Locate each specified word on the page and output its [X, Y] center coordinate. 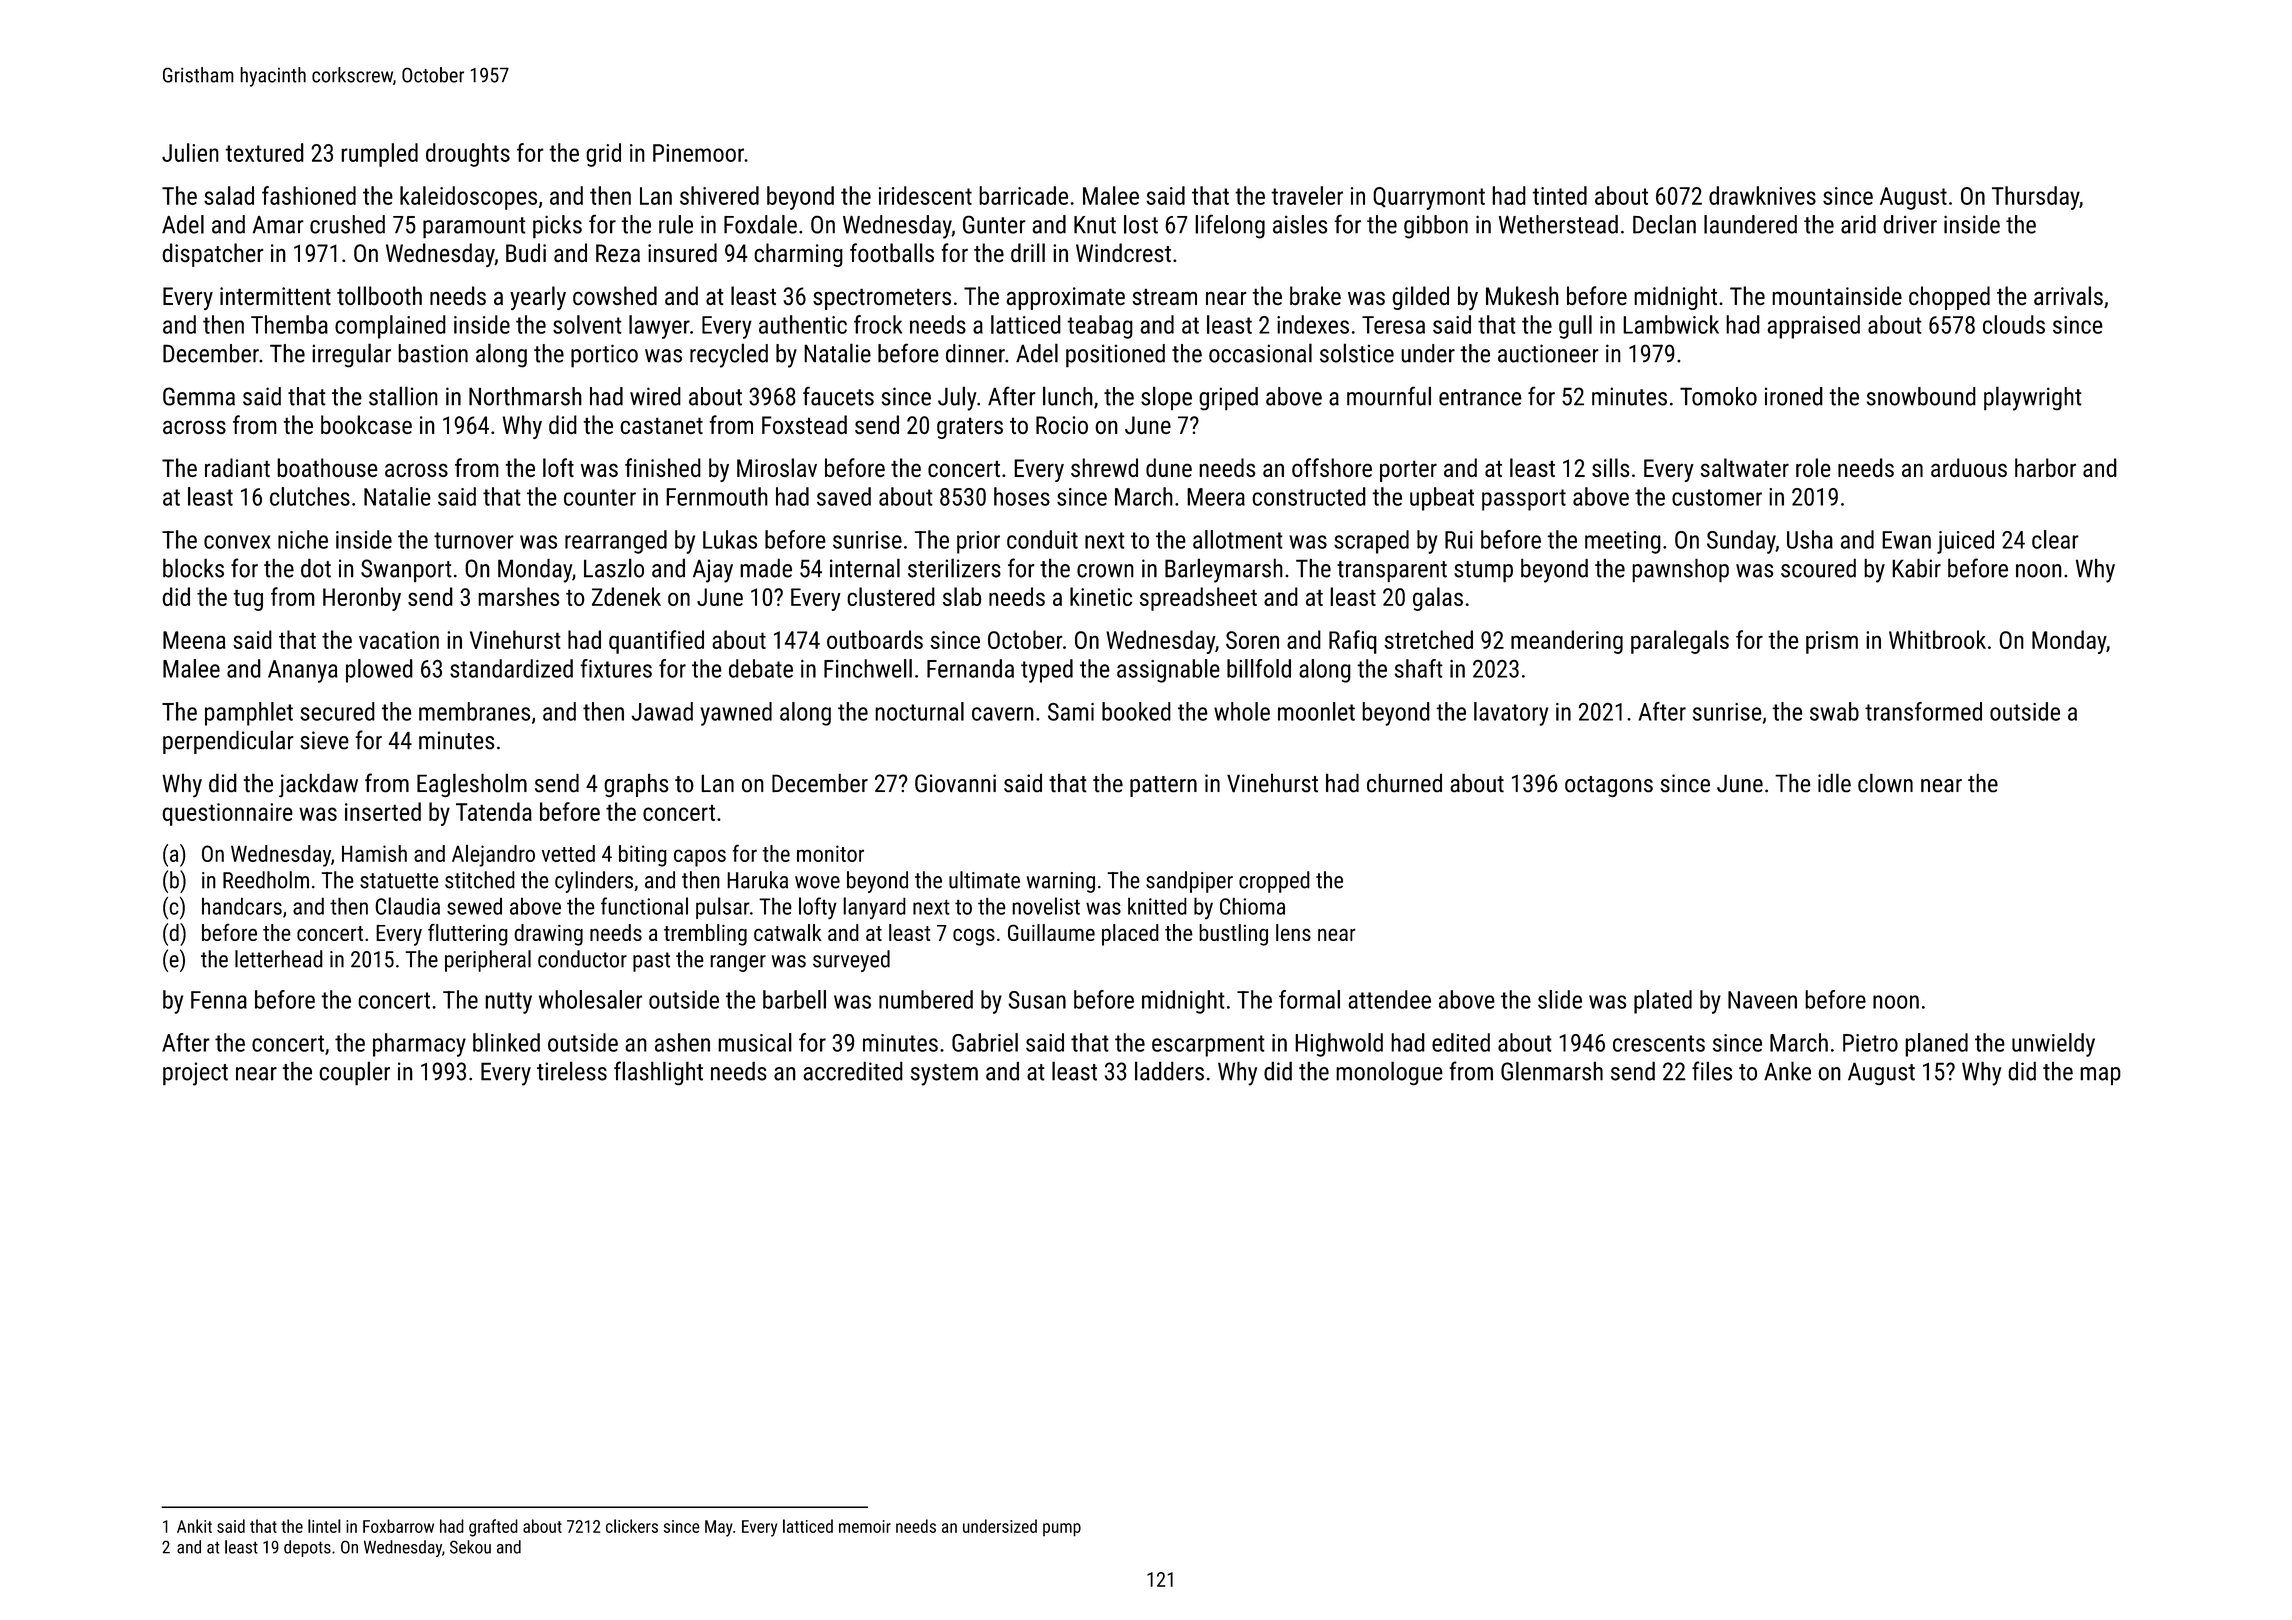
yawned [736, 714]
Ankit [194, 1526]
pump [1062, 1530]
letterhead [279, 959]
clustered [891, 596]
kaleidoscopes [468, 198]
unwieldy [2053, 1045]
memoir [865, 1526]
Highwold [1339, 1045]
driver [1910, 224]
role [1813, 467]
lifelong [1230, 227]
